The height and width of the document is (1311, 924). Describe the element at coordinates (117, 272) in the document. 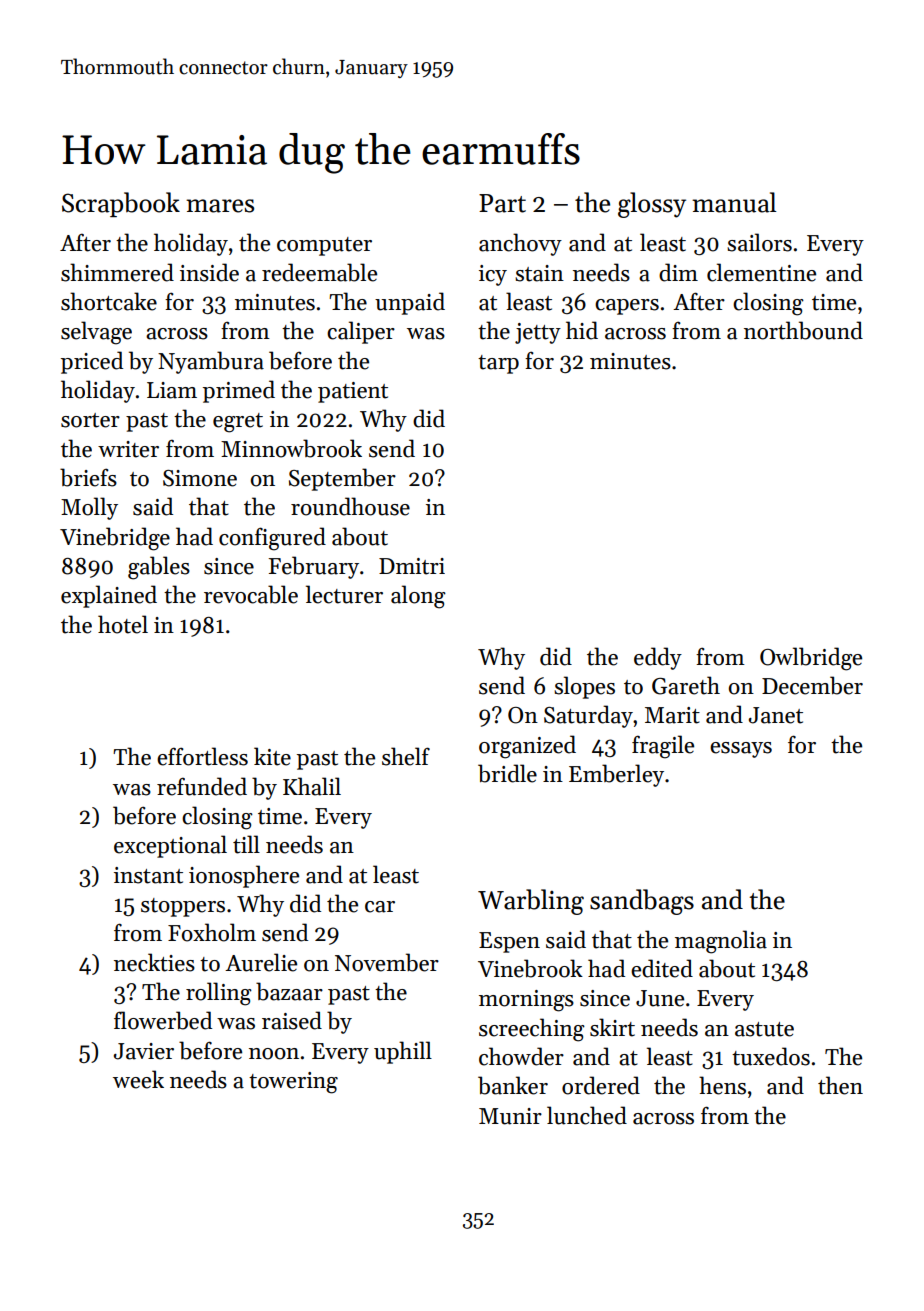

I see `shimmered` at that location.
